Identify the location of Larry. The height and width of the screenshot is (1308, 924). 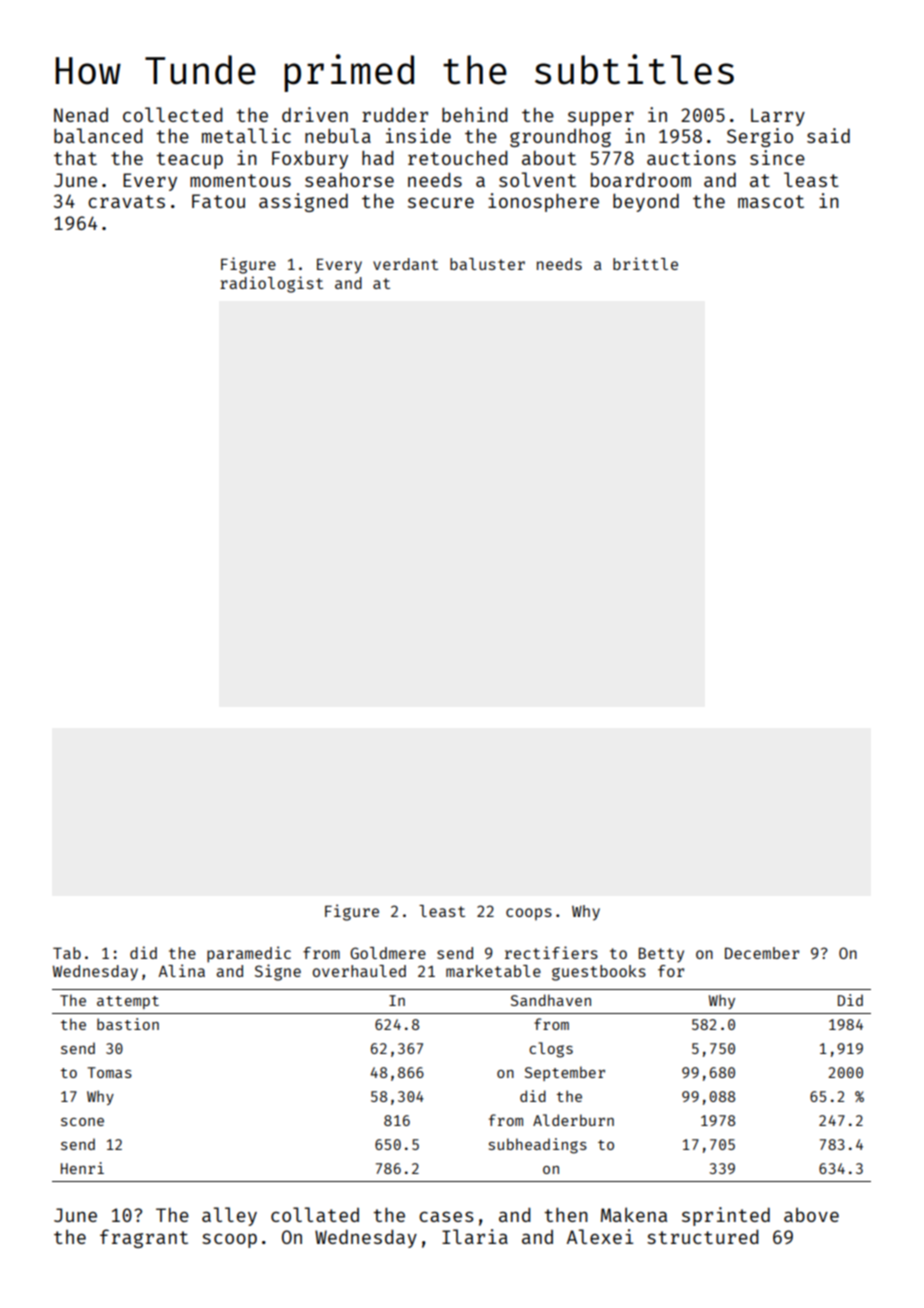
(778, 117).
